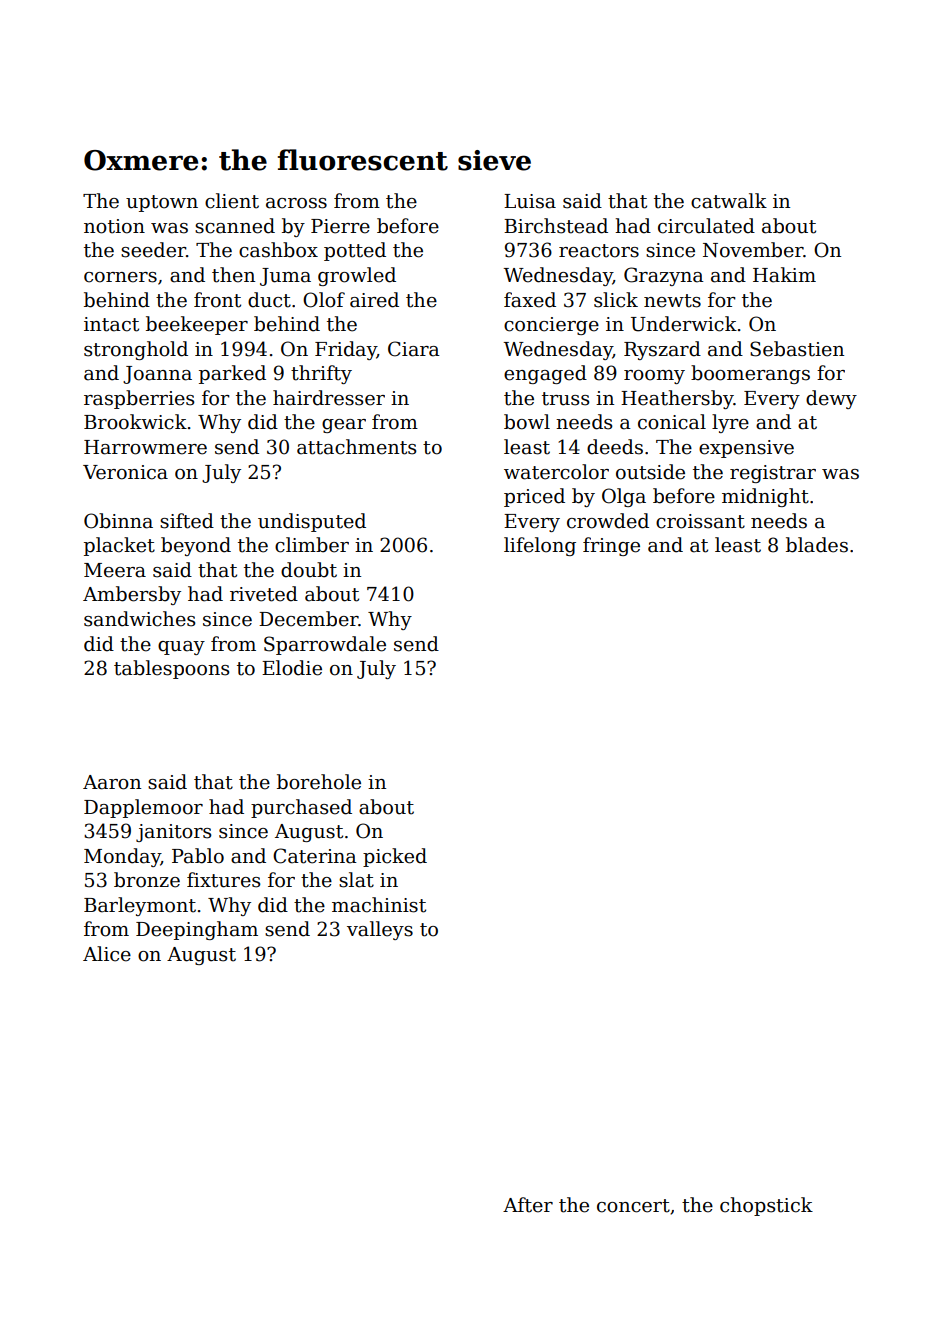 This document has width=947, height=1344. Describe the element at coordinates (355, 251) in the document. I see `potted` at that location.
